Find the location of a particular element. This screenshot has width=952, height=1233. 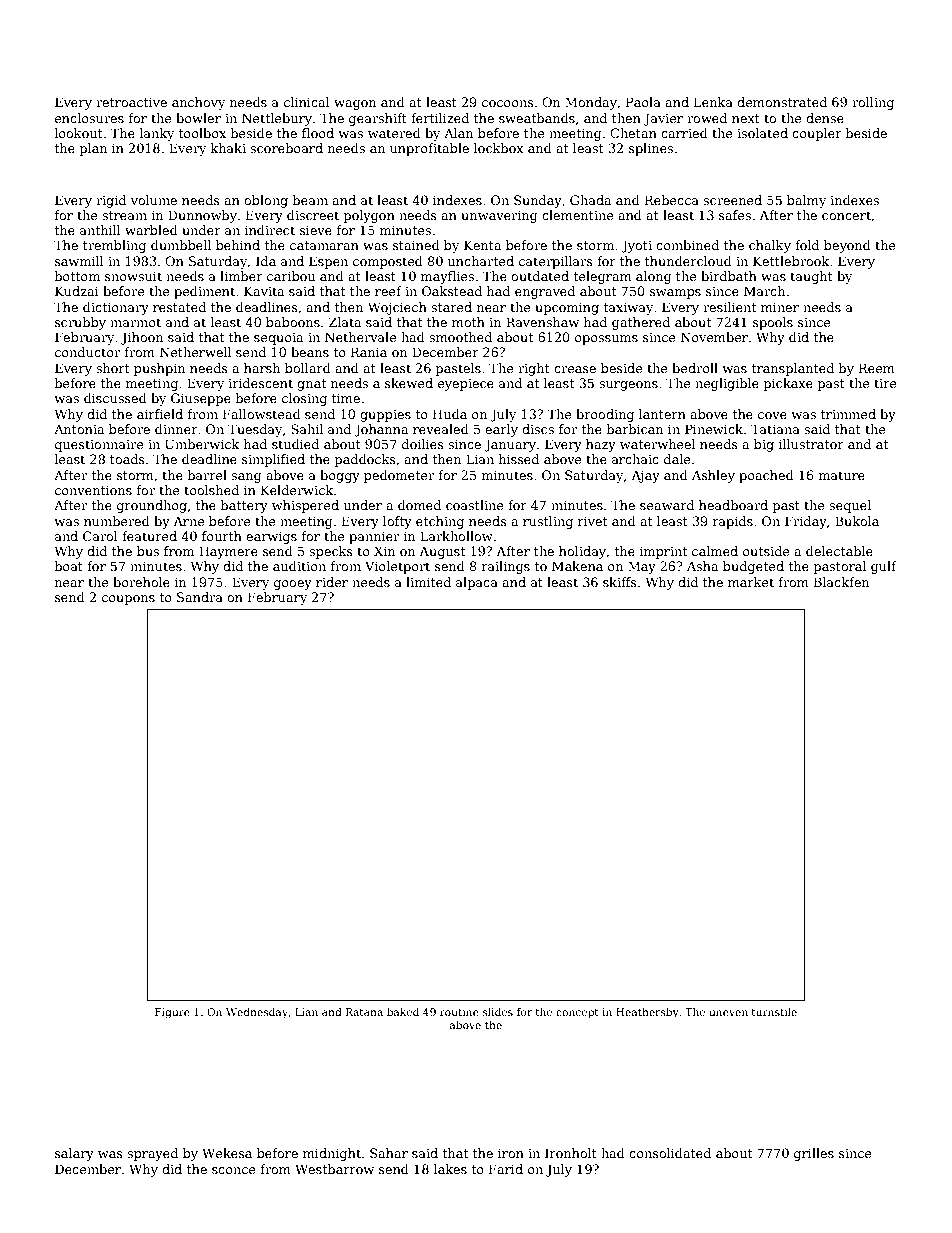

unprofitable is located at coordinates (429, 149).
